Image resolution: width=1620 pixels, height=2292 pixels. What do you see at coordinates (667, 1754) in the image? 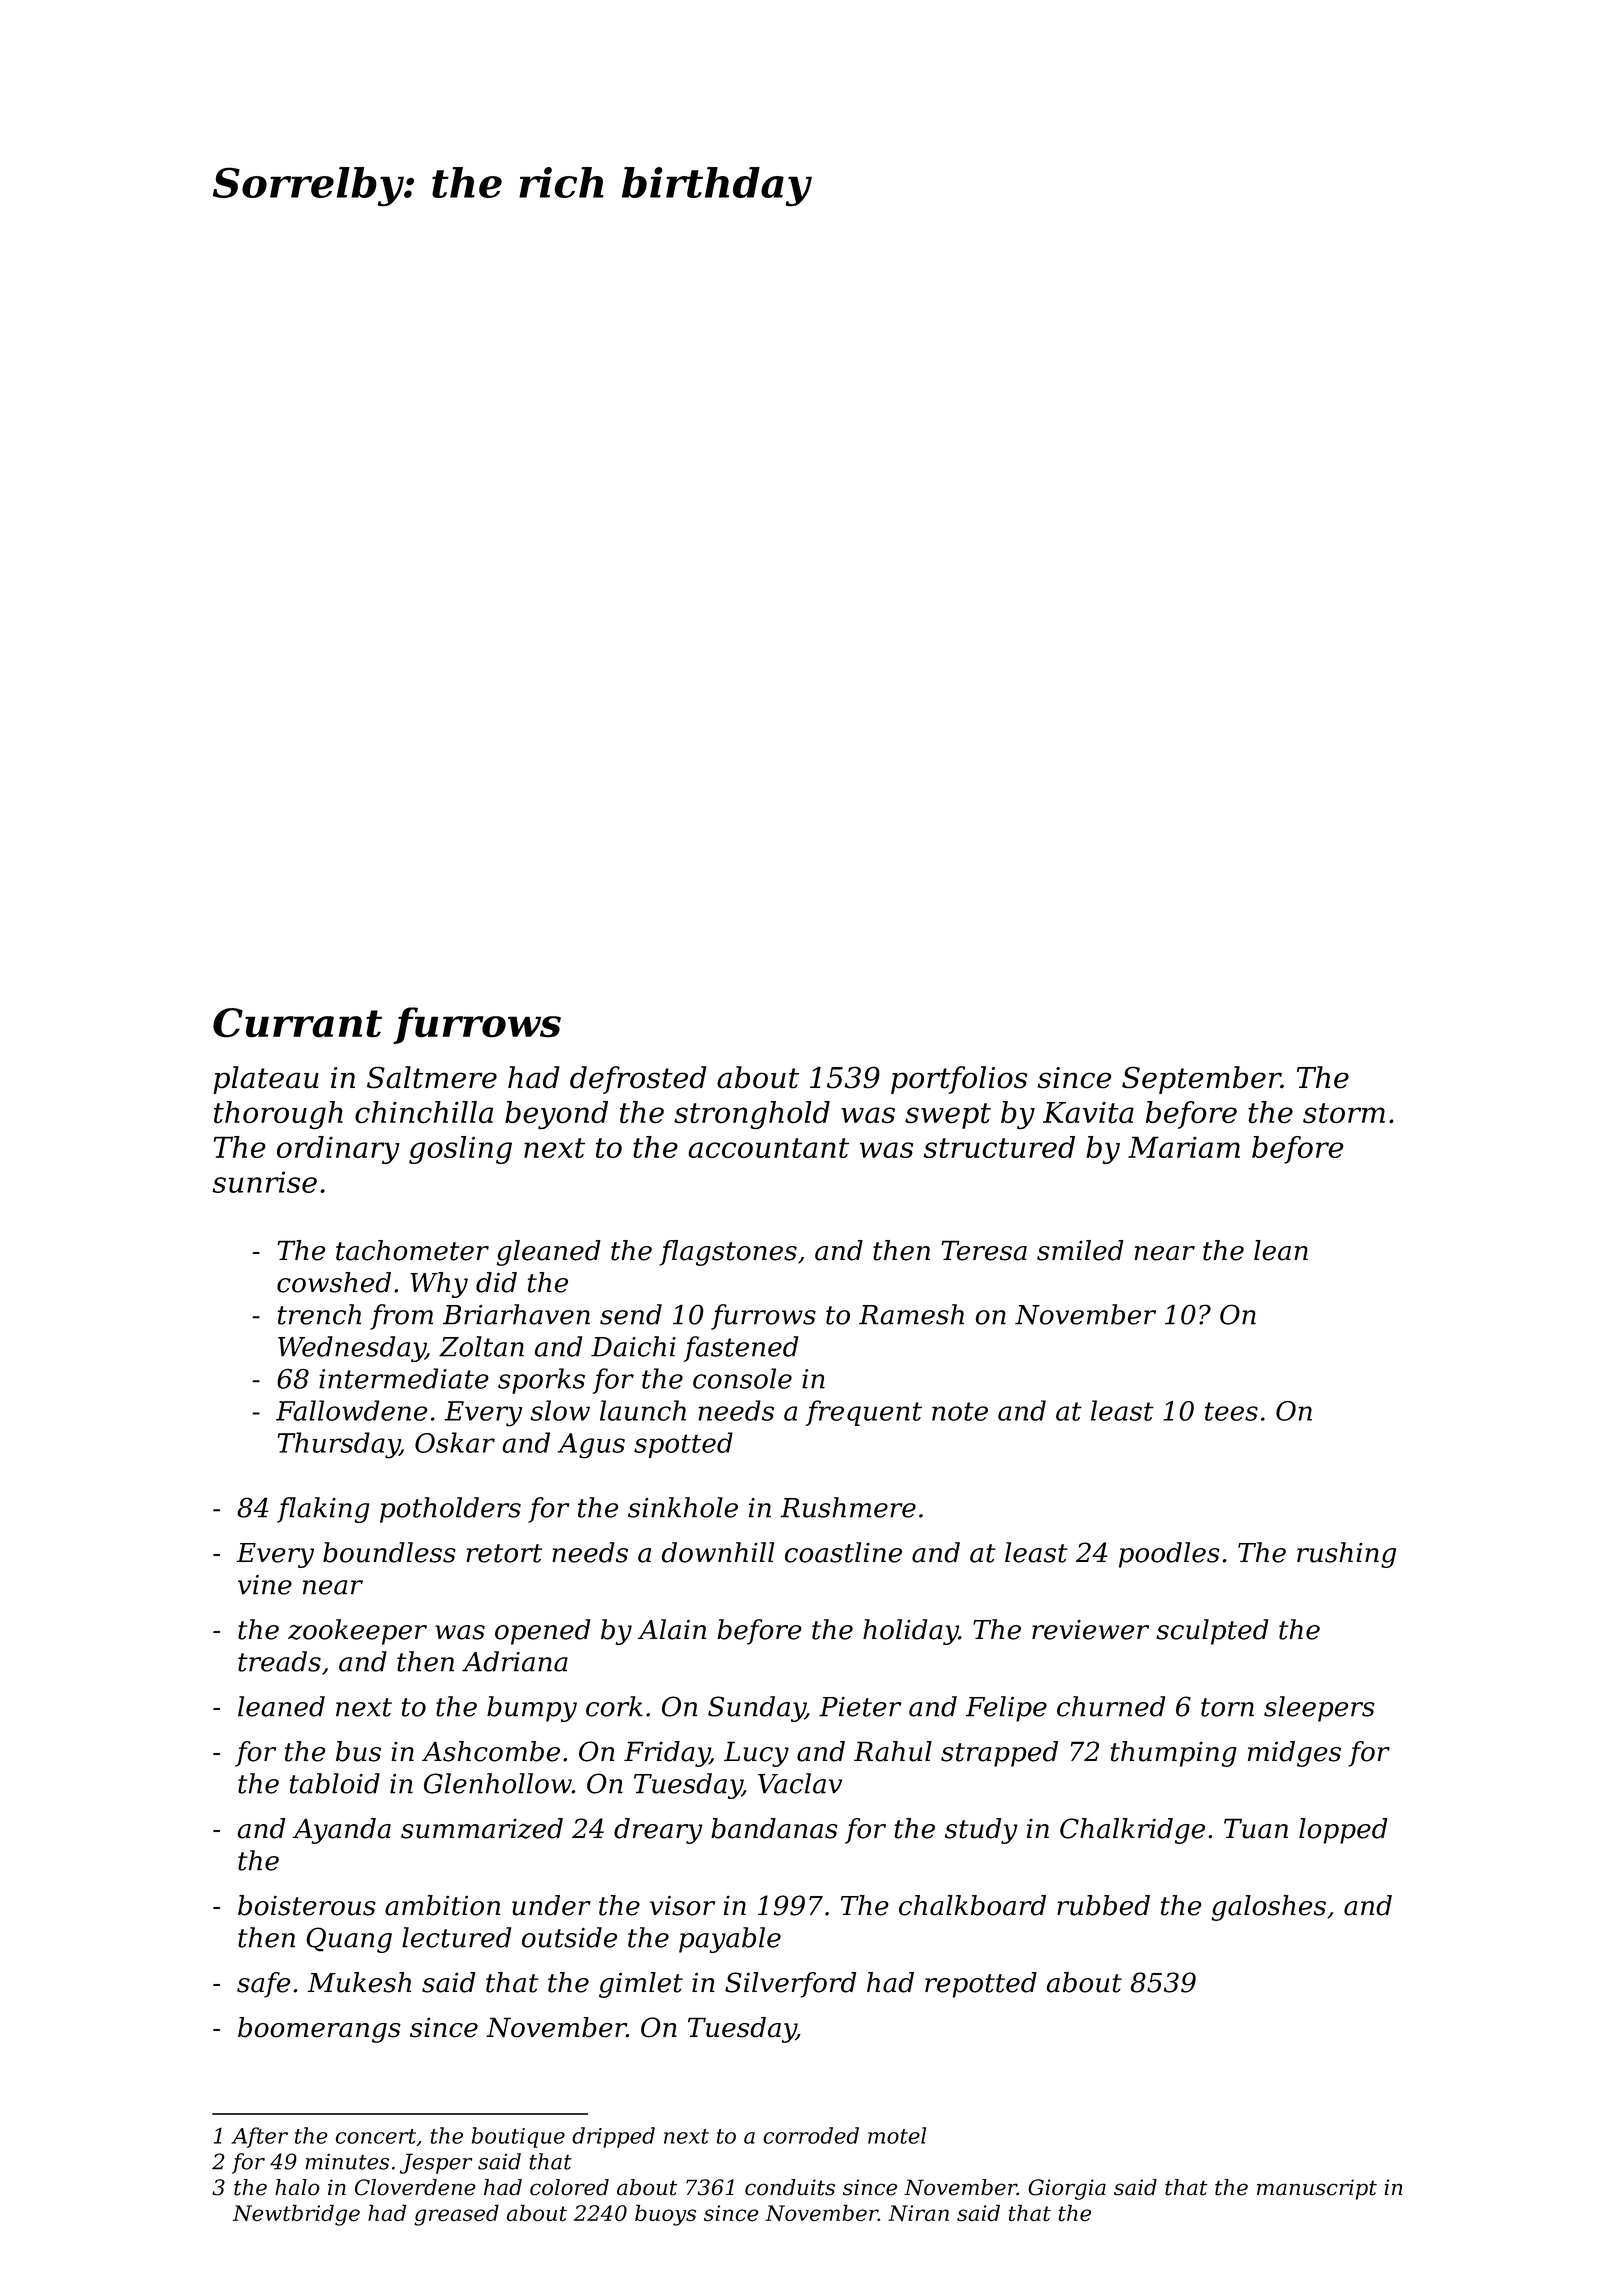
I see `Friday` at bounding box center [667, 1754].
